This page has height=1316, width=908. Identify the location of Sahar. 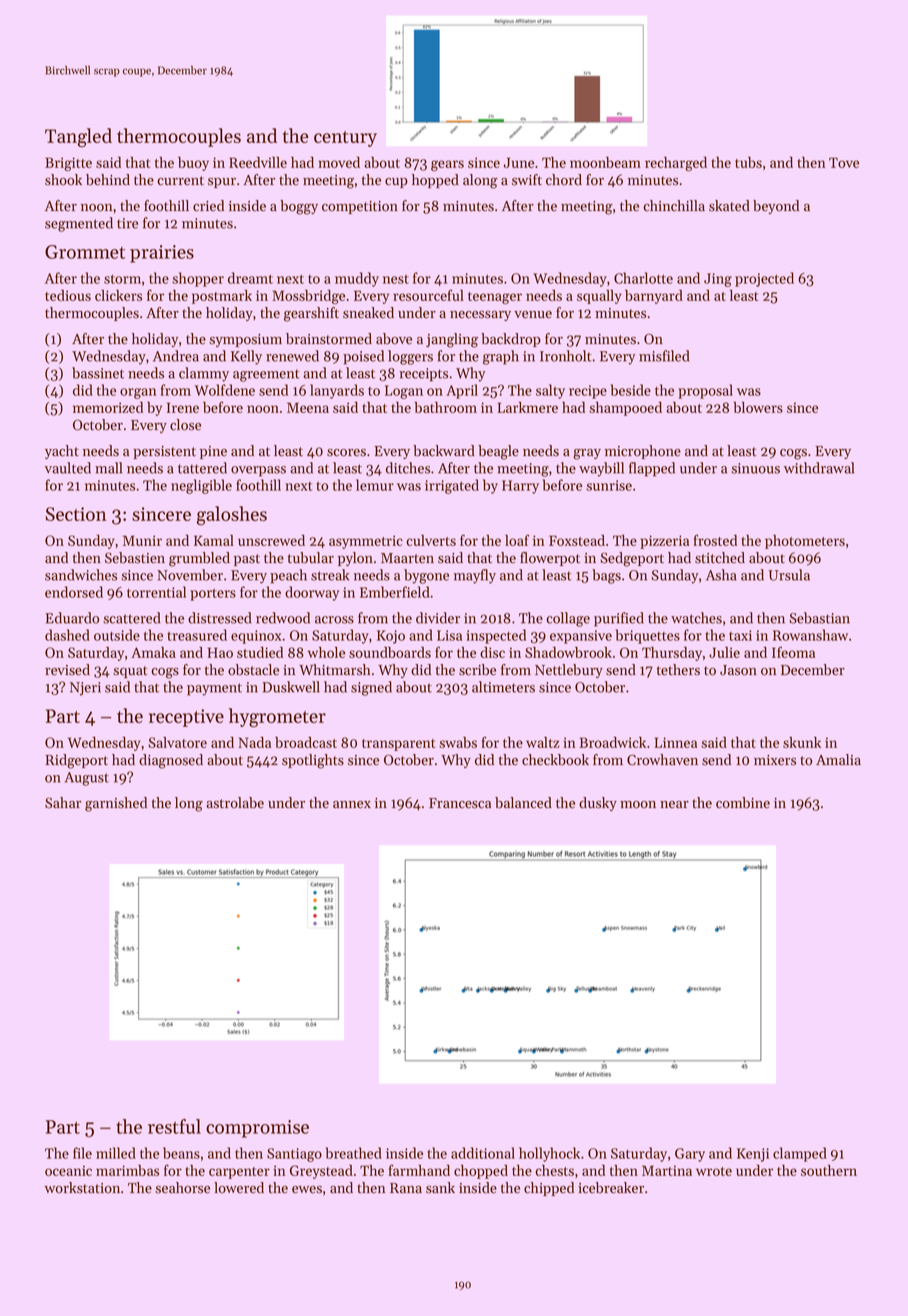
(63, 803).
